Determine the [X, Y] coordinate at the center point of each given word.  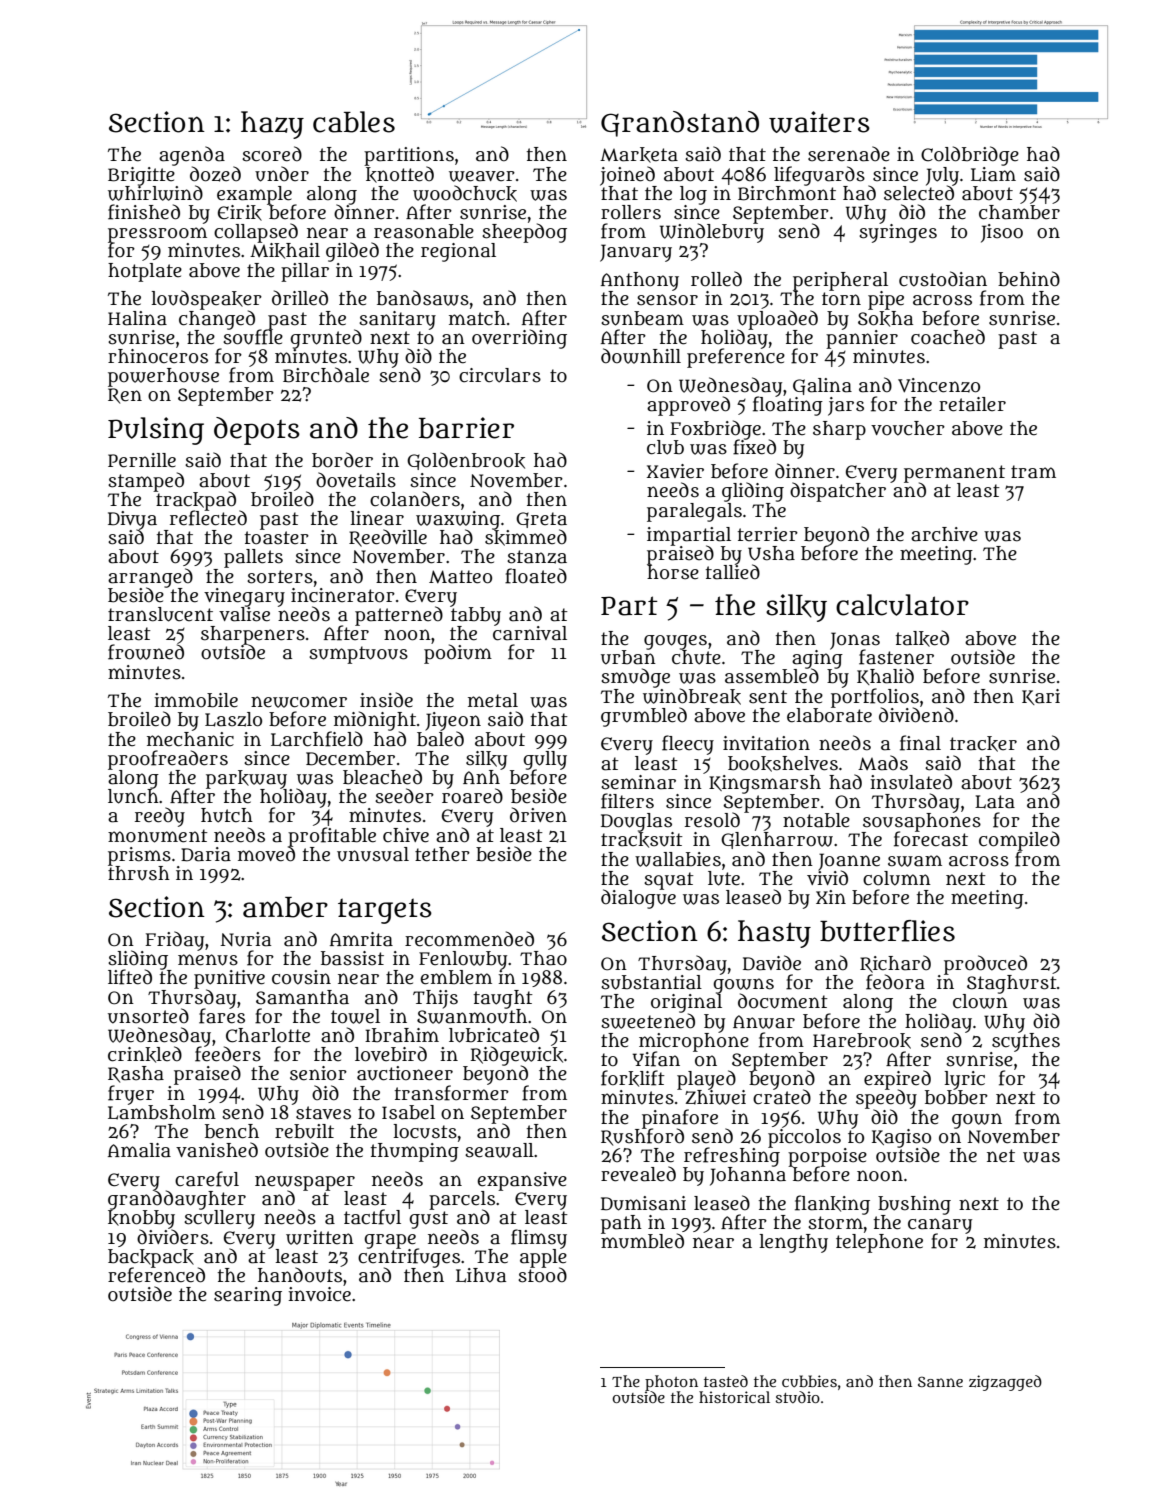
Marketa [639, 155]
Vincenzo [939, 385]
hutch [227, 815]
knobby [141, 1219]
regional [458, 252]
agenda [192, 156]
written [320, 1237]
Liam [993, 174]
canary [940, 1226]
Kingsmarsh [765, 784]
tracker [983, 744]
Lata [995, 802]
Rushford [642, 1137]
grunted [326, 338]
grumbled [644, 717]
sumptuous [358, 655]
